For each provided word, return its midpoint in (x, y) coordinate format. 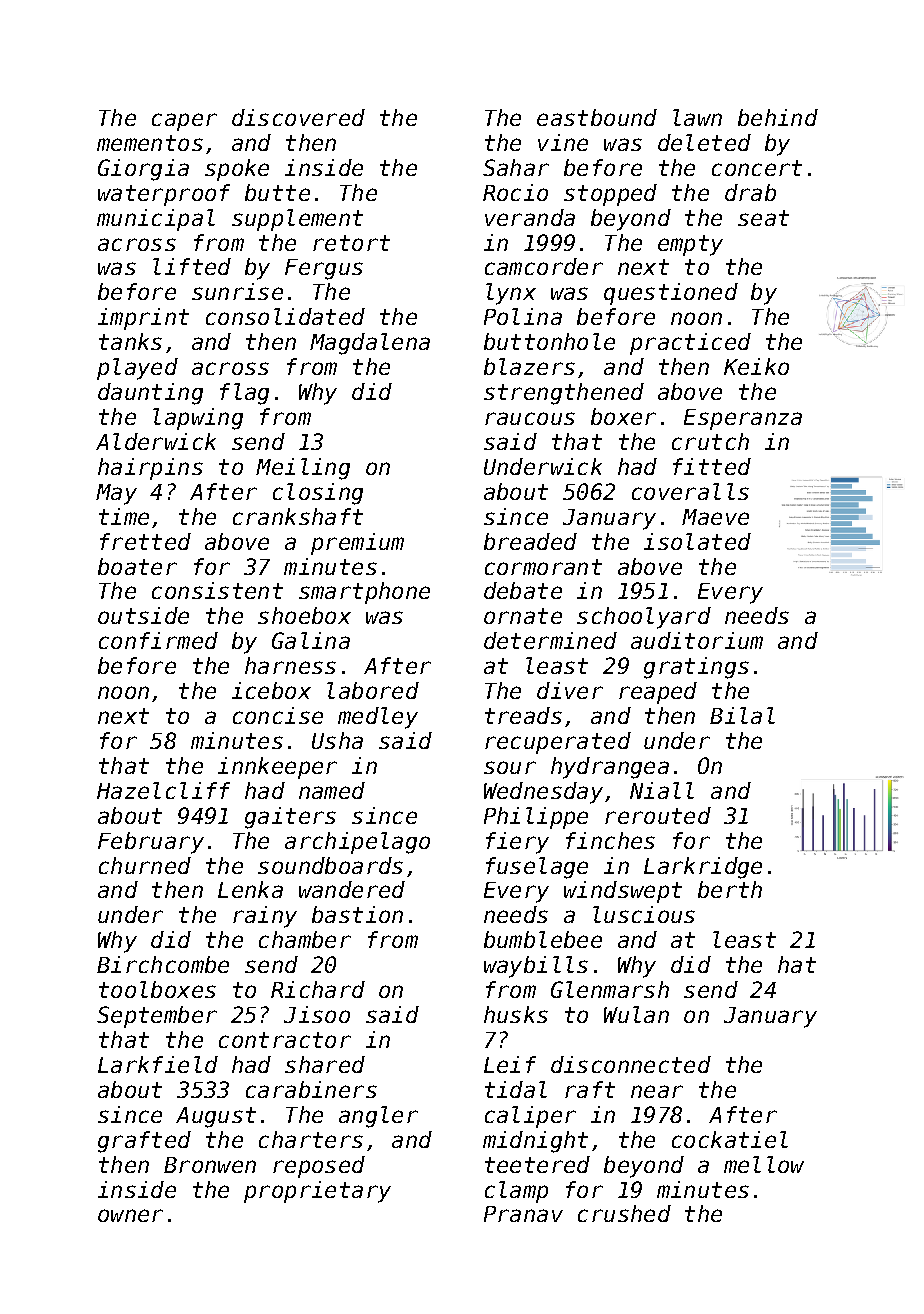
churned (145, 865)
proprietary (317, 1192)
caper (184, 122)
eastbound (597, 117)
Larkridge (703, 868)
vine (563, 142)
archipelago (357, 843)
